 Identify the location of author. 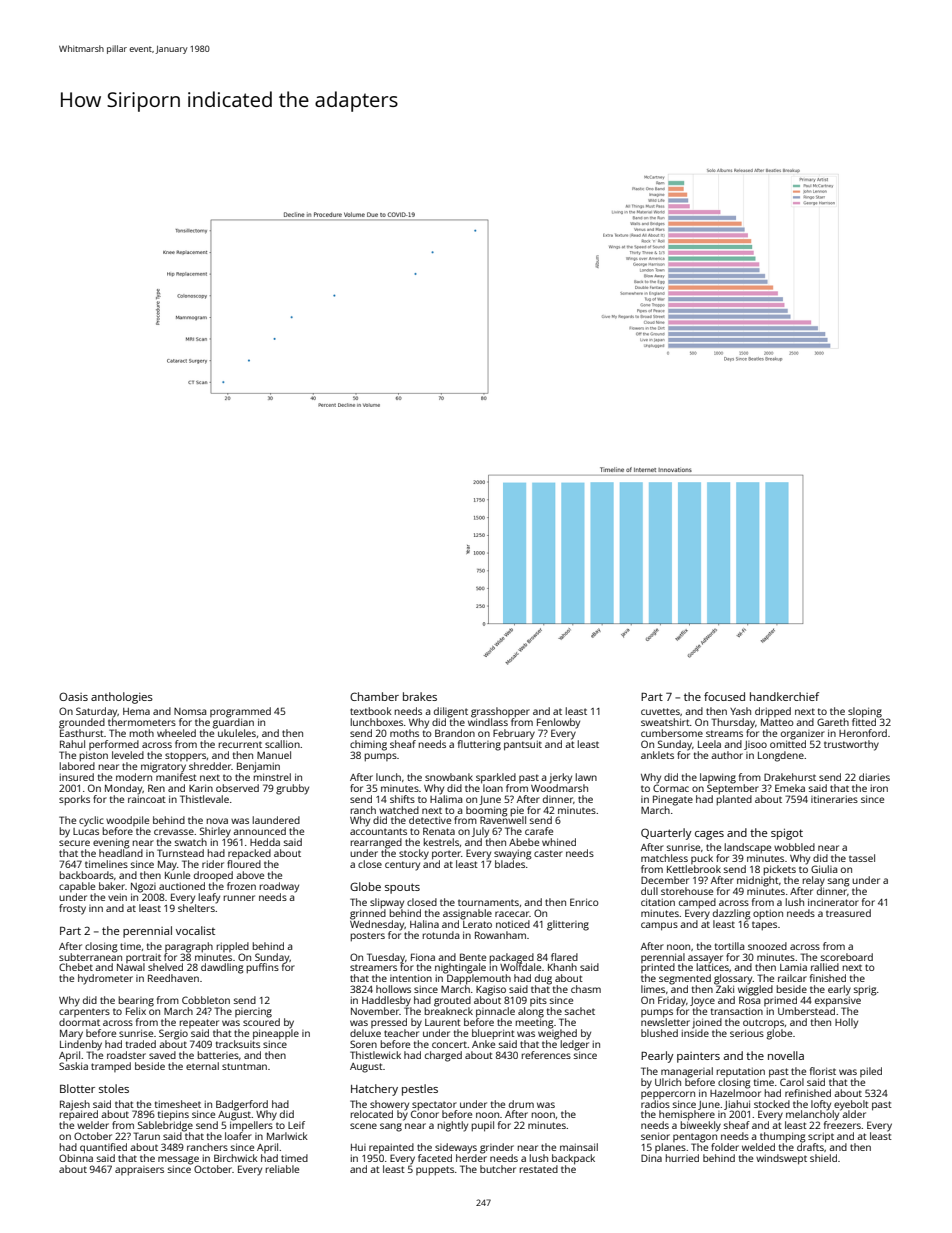
(727, 755).
